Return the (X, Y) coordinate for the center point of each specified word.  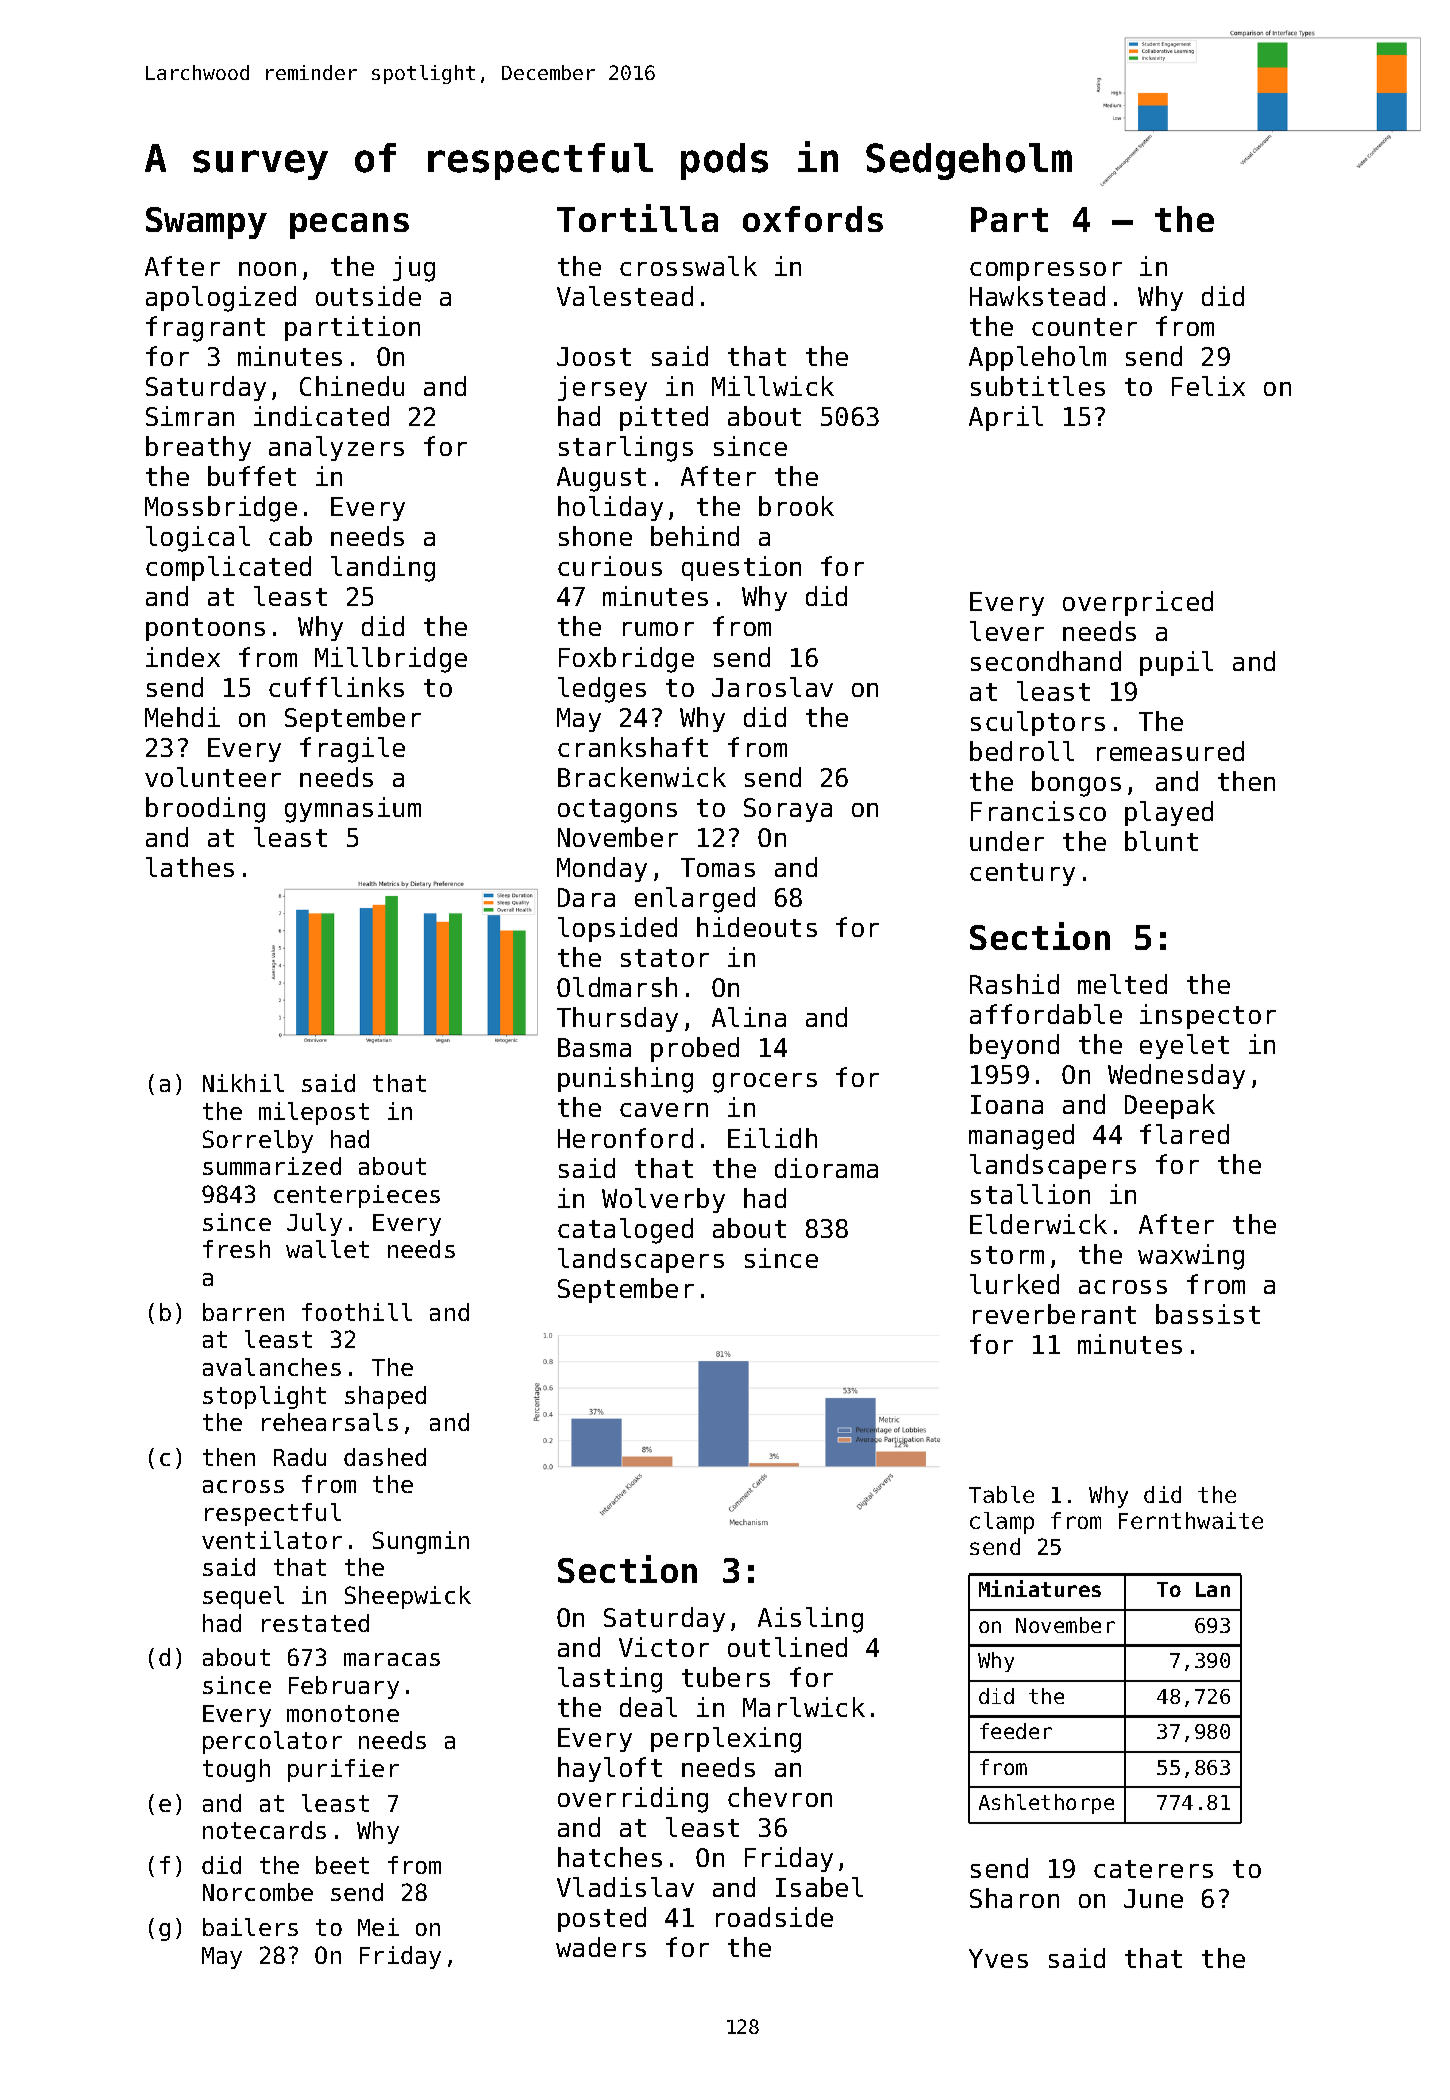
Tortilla (637, 218)
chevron (780, 1797)
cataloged (625, 1231)
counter (1084, 327)
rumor (658, 629)
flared (1184, 1134)
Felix (1208, 386)
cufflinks (336, 687)
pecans (349, 226)
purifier (343, 1770)
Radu (300, 1457)
